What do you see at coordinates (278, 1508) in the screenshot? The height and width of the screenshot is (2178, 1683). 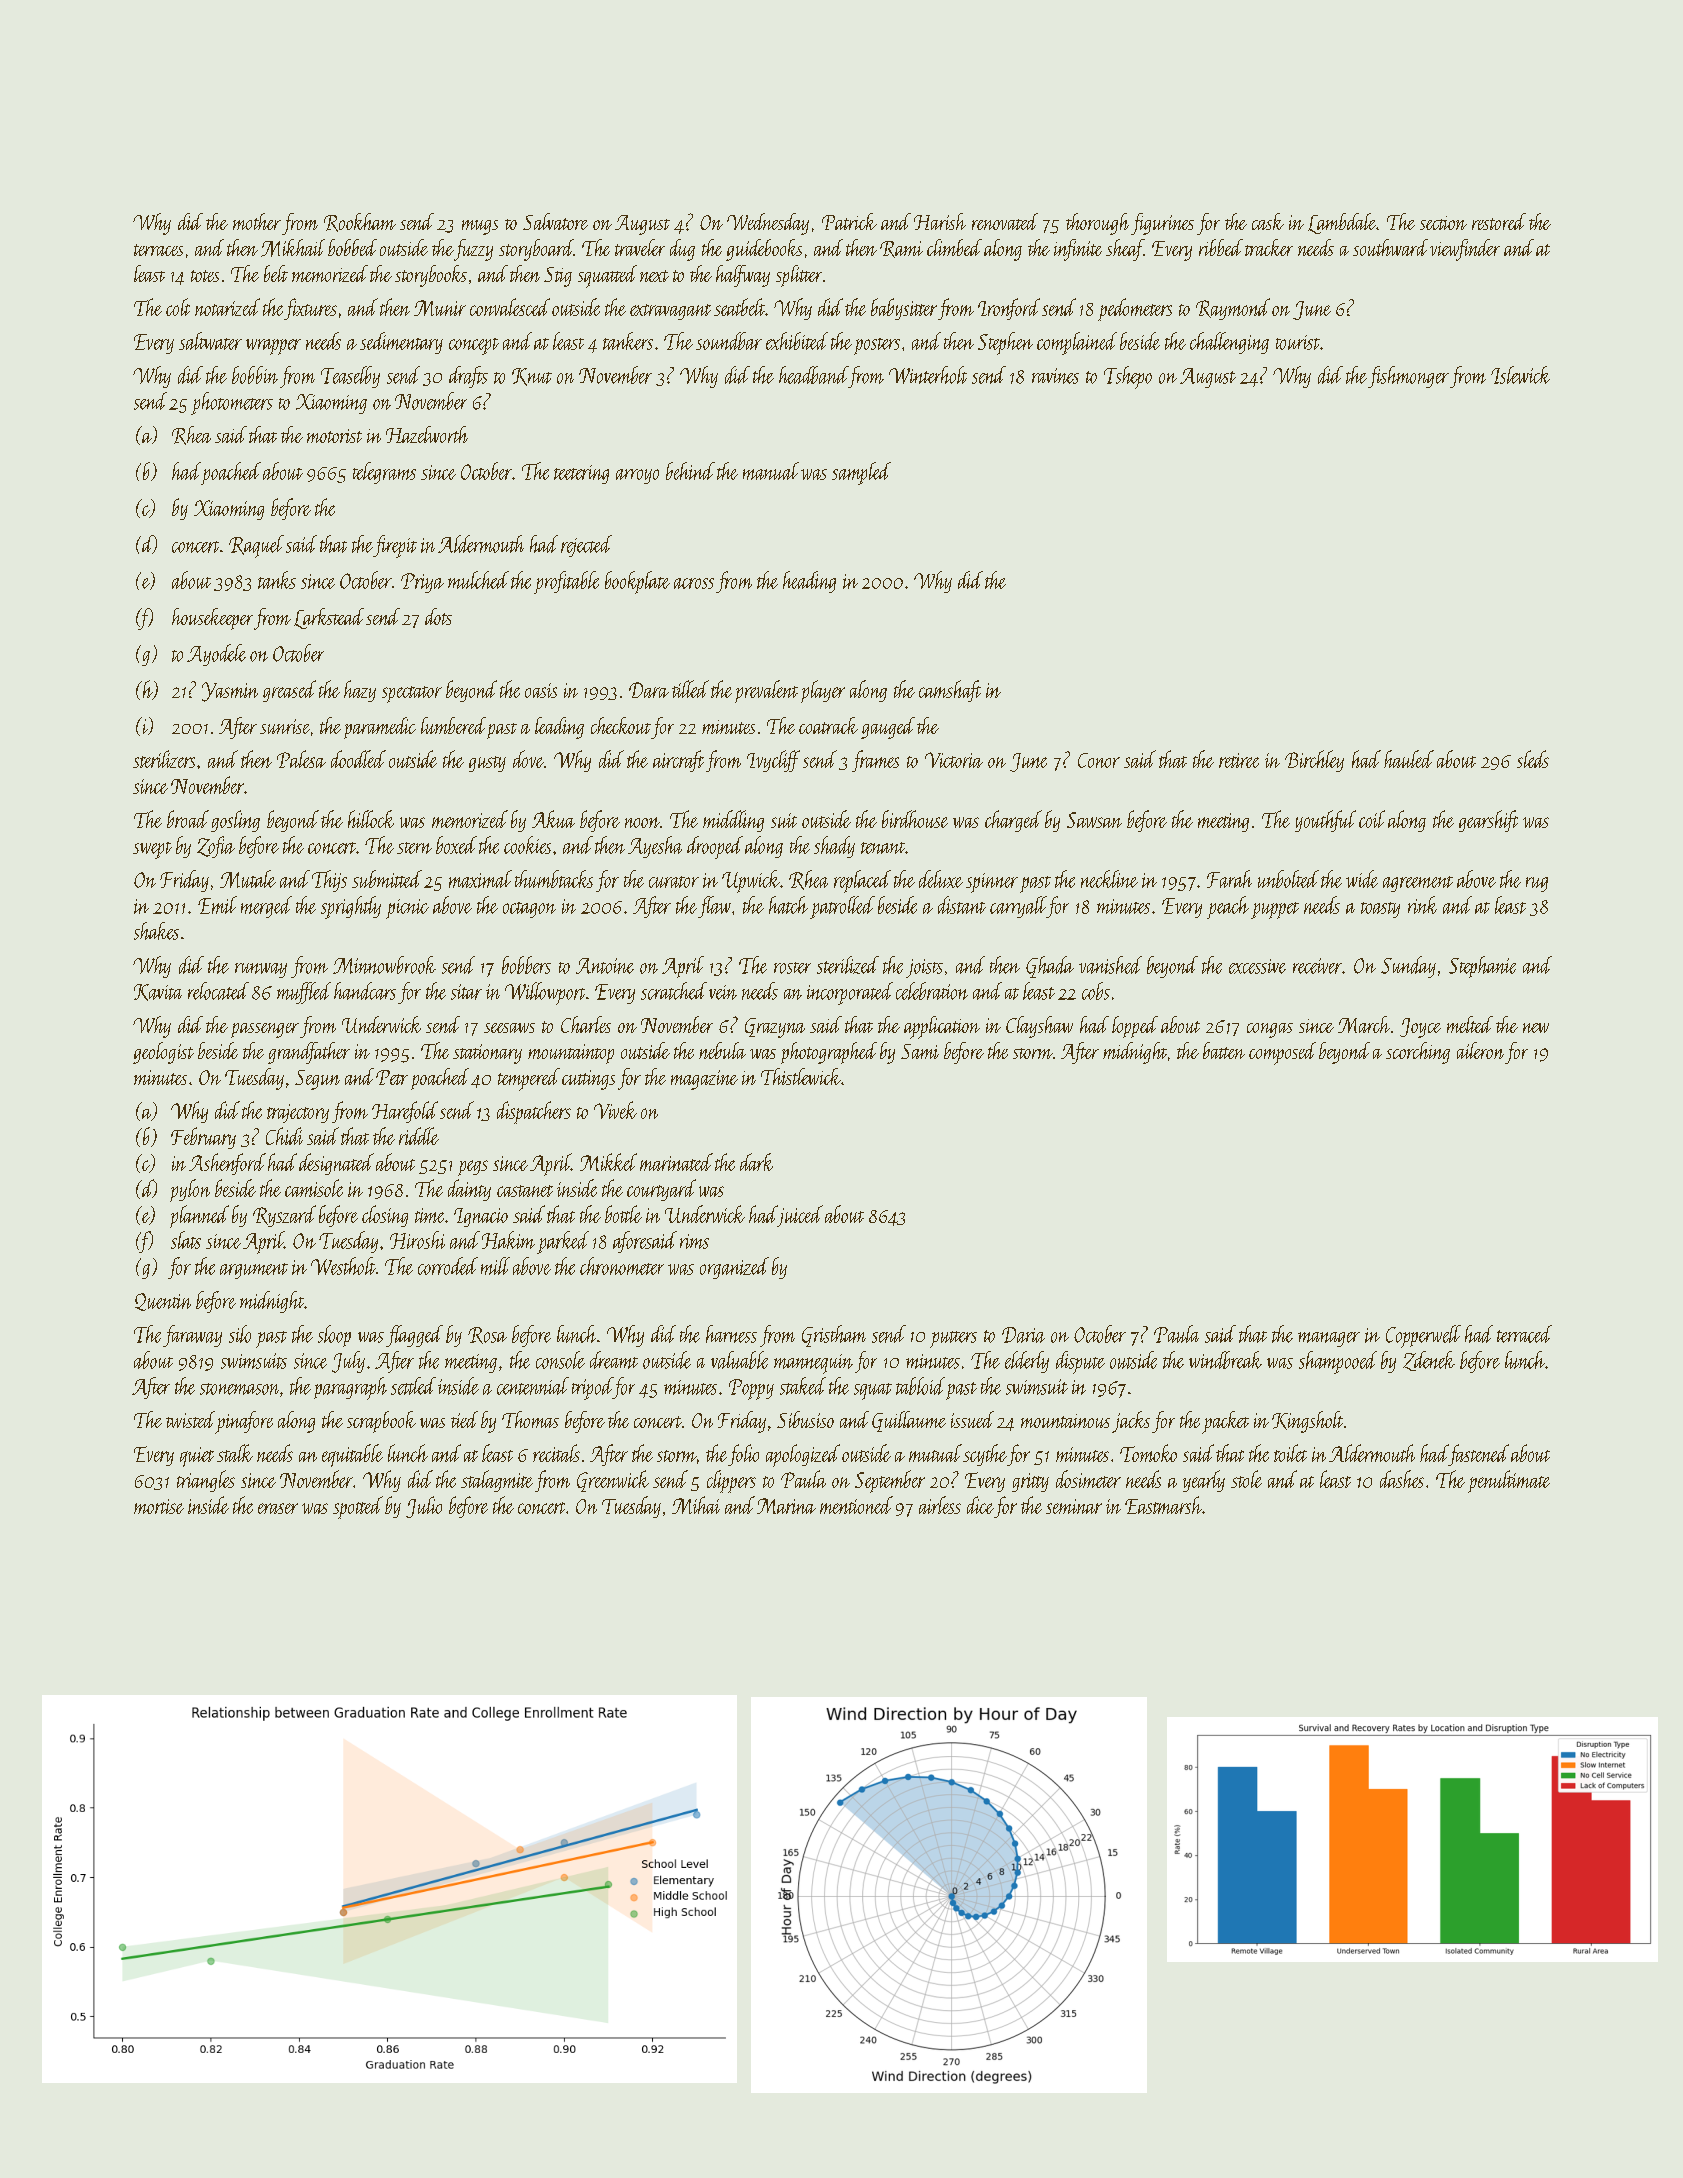 I see `eraser` at bounding box center [278, 1508].
